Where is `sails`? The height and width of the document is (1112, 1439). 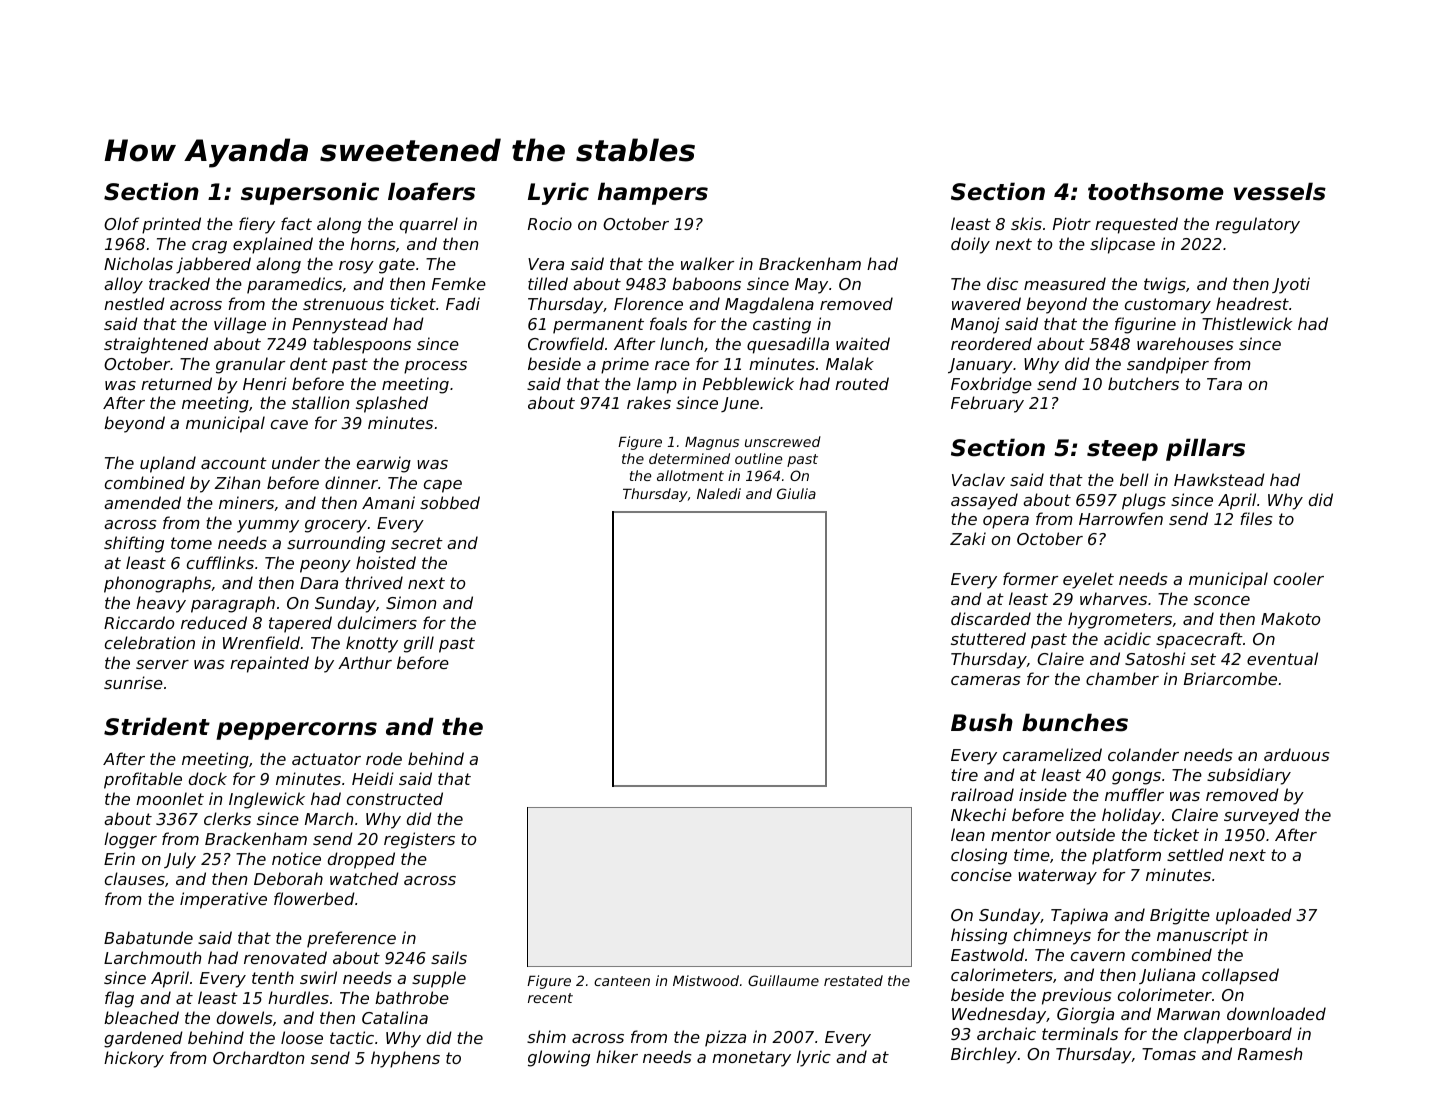
sails is located at coordinates (449, 957).
